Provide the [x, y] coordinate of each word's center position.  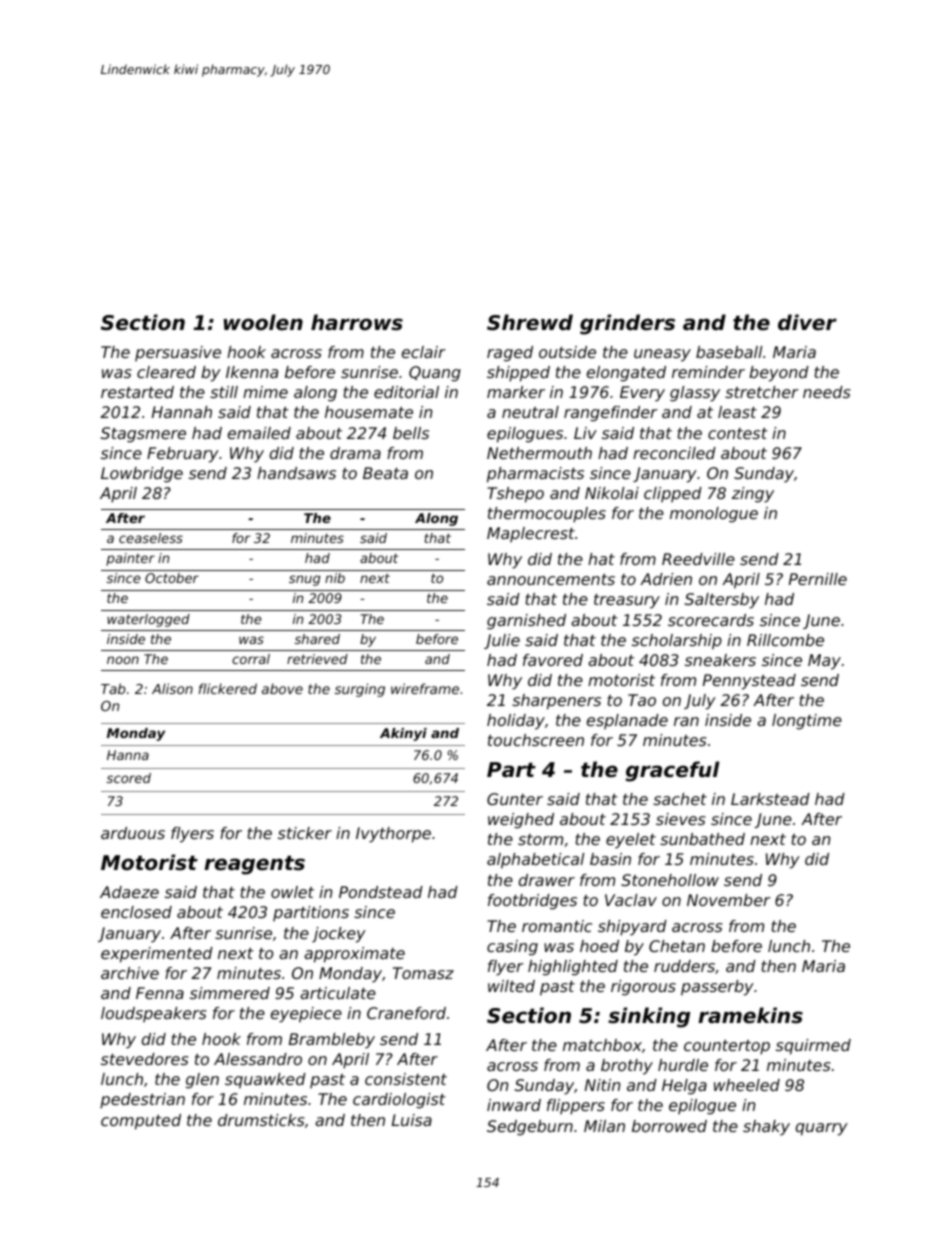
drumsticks [261, 1120]
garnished [526, 622]
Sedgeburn [530, 1128]
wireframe [425, 688]
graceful [672, 771]
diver [807, 322]
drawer [547, 880]
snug [304, 580]
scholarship [677, 642]
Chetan [677, 946]
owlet [292, 892]
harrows [357, 322]
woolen [263, 322]
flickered [228, 688]
